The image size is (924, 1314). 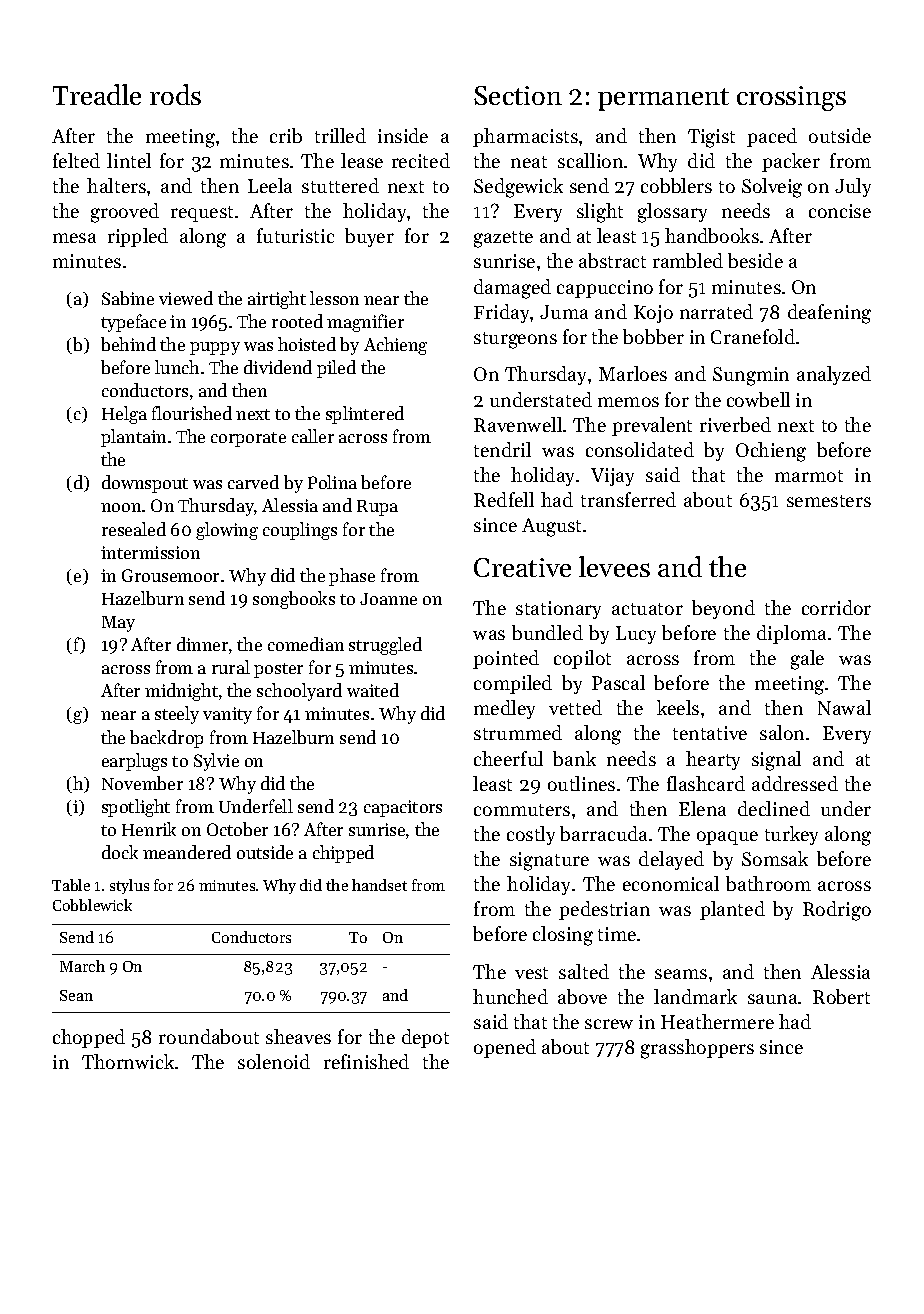 What do you see at coordinates (124, 415) in the screenshot?
I see `Helga` at bounding box center [124, 415].
